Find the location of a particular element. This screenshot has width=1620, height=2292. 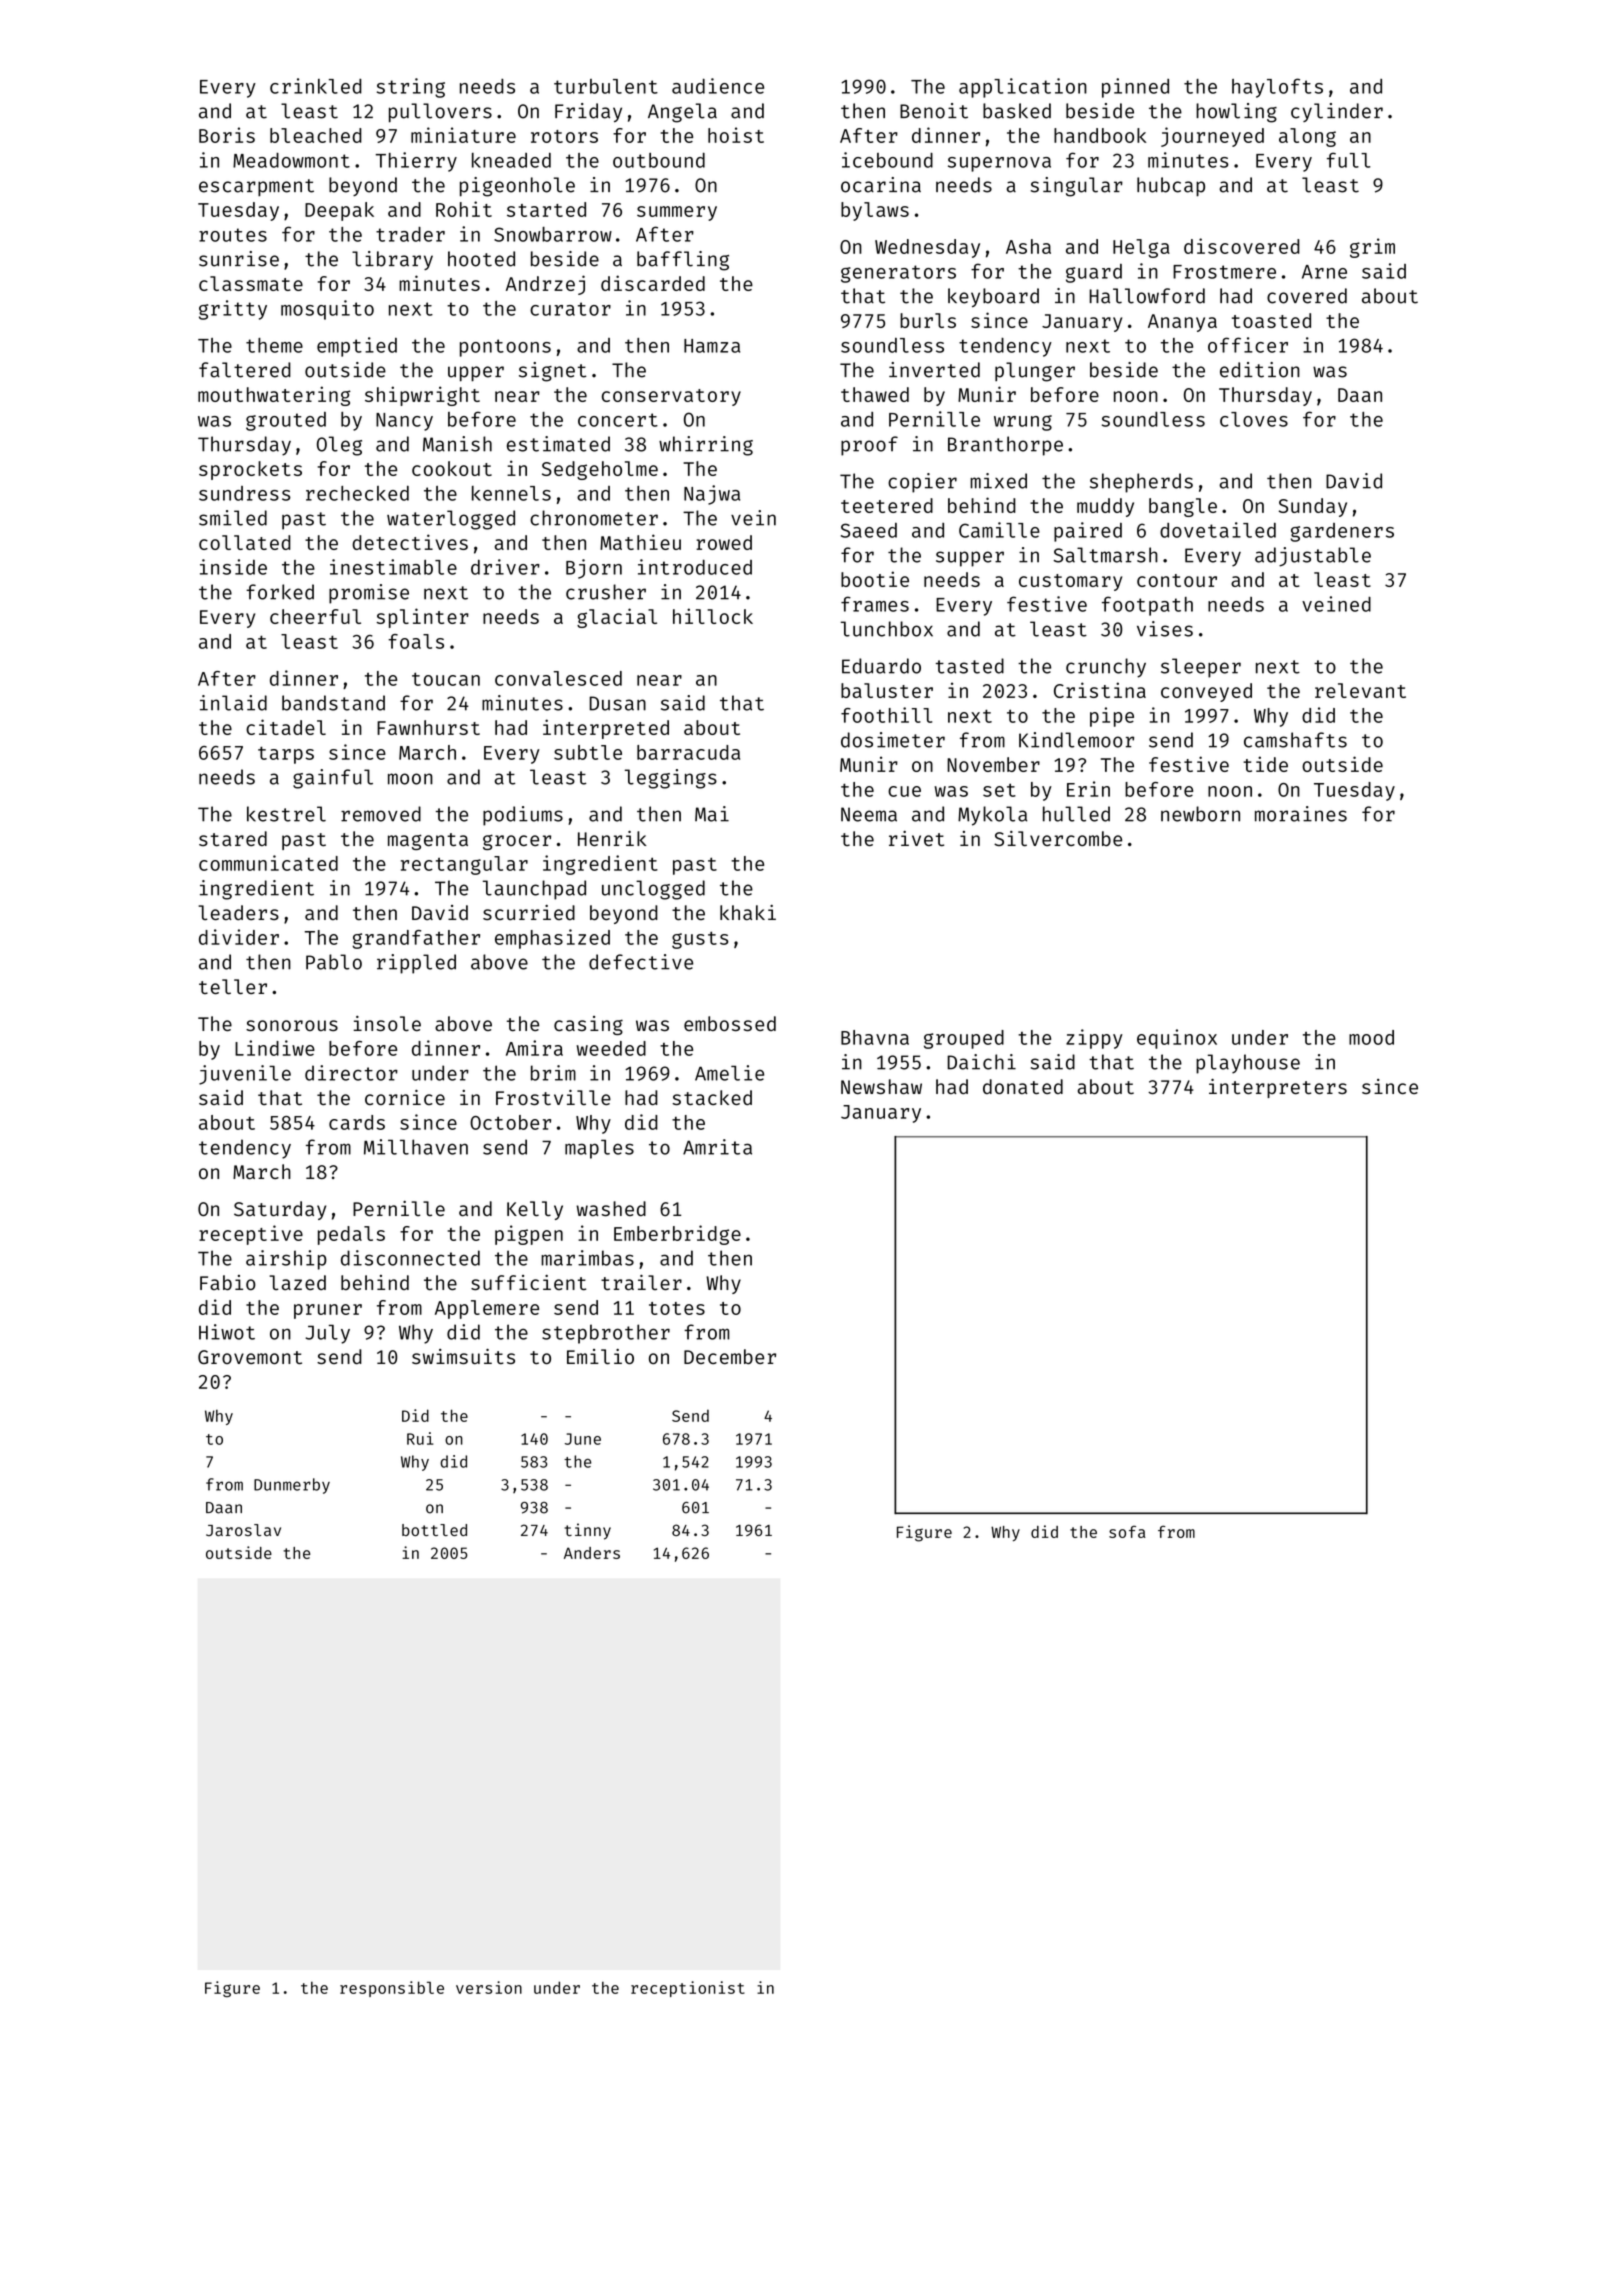

receptionist is located at coordinates (688, 1989).
